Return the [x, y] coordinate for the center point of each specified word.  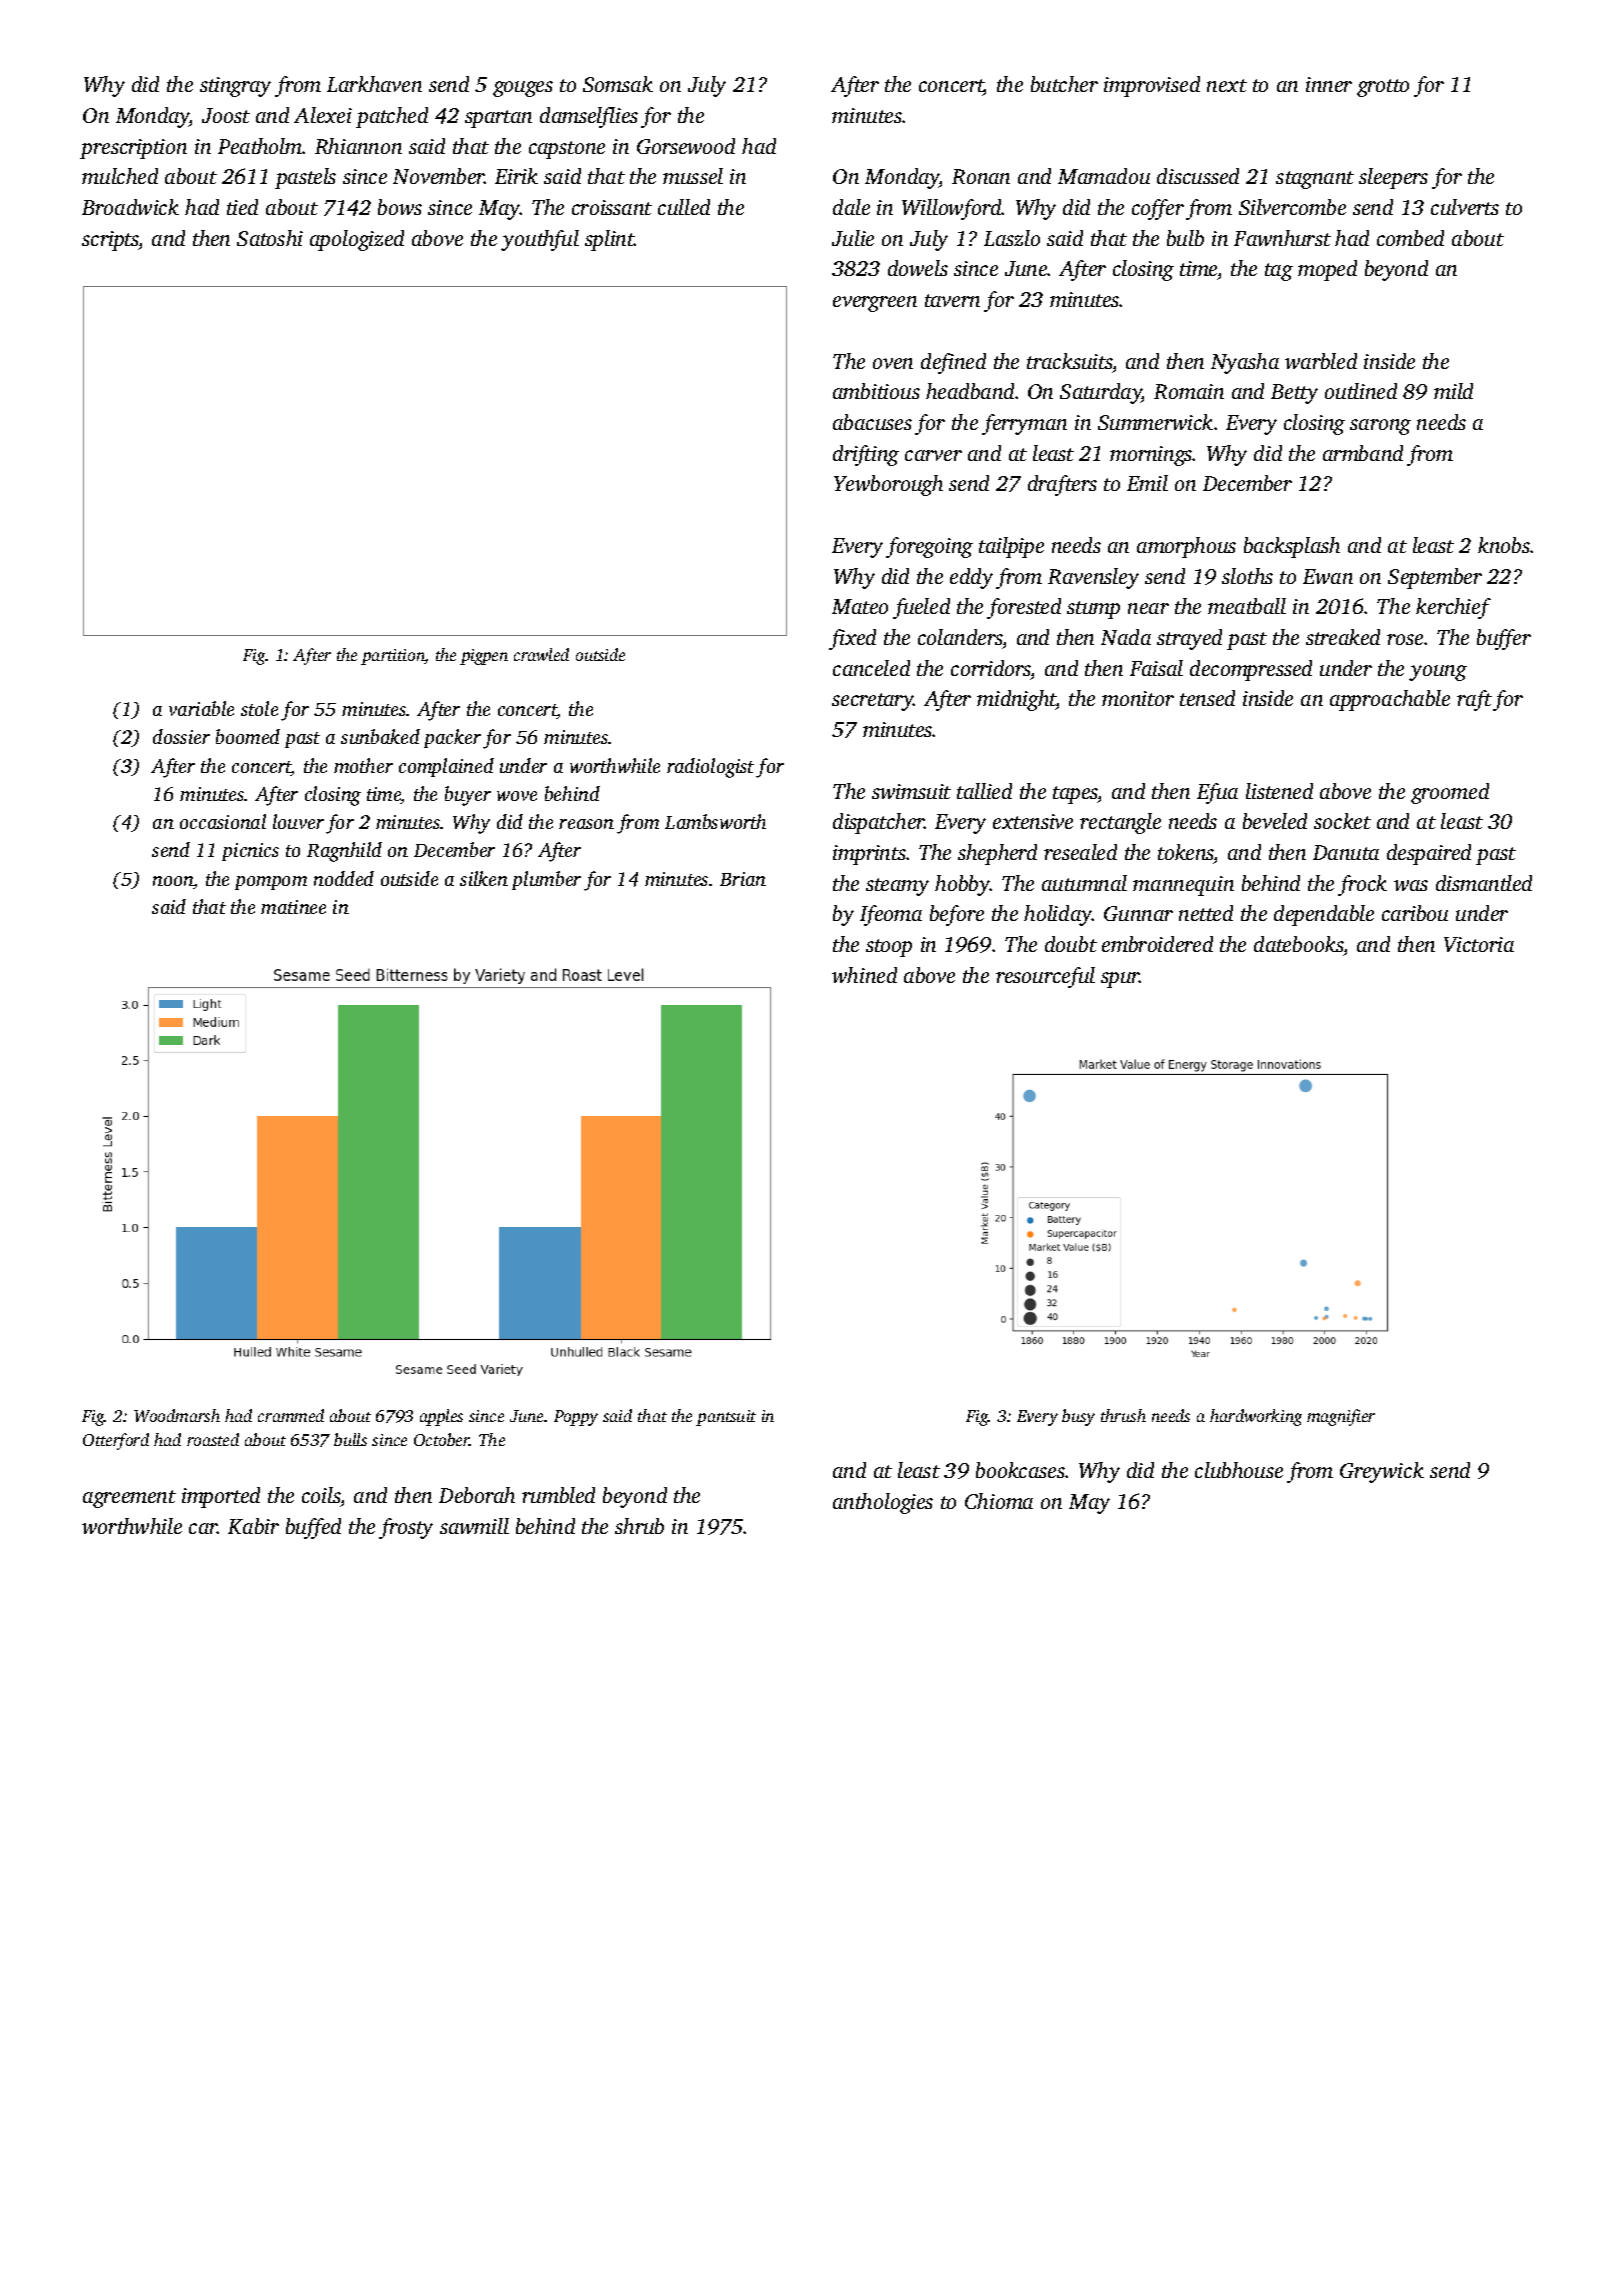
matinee [293, 907]
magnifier [1341, 1417]
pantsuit [726, 1418]
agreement [129, 1499]
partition [393, 657]
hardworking [1256, 1417]
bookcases [1020, 1470]
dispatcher [879, 823]
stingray [235, 87]
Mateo [860, 606]
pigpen [484, 657]
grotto [1383, 88]
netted [1206, 913]
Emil [1147, 483]
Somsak [618, 84]
